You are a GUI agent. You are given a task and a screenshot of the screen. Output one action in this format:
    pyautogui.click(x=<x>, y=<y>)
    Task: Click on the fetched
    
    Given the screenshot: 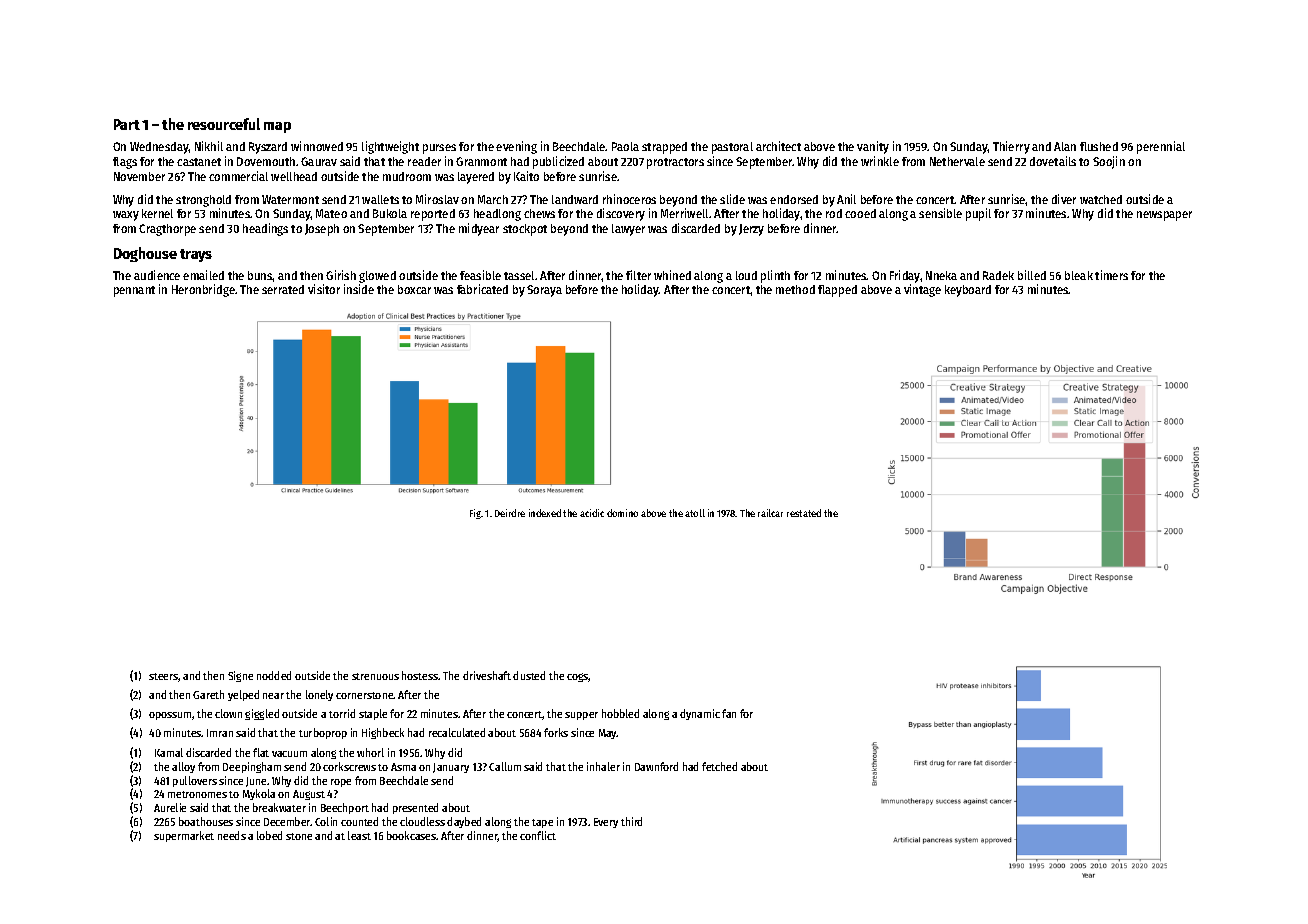 What is the action you would take?
    pyautogui.click(x=719, y=766)
